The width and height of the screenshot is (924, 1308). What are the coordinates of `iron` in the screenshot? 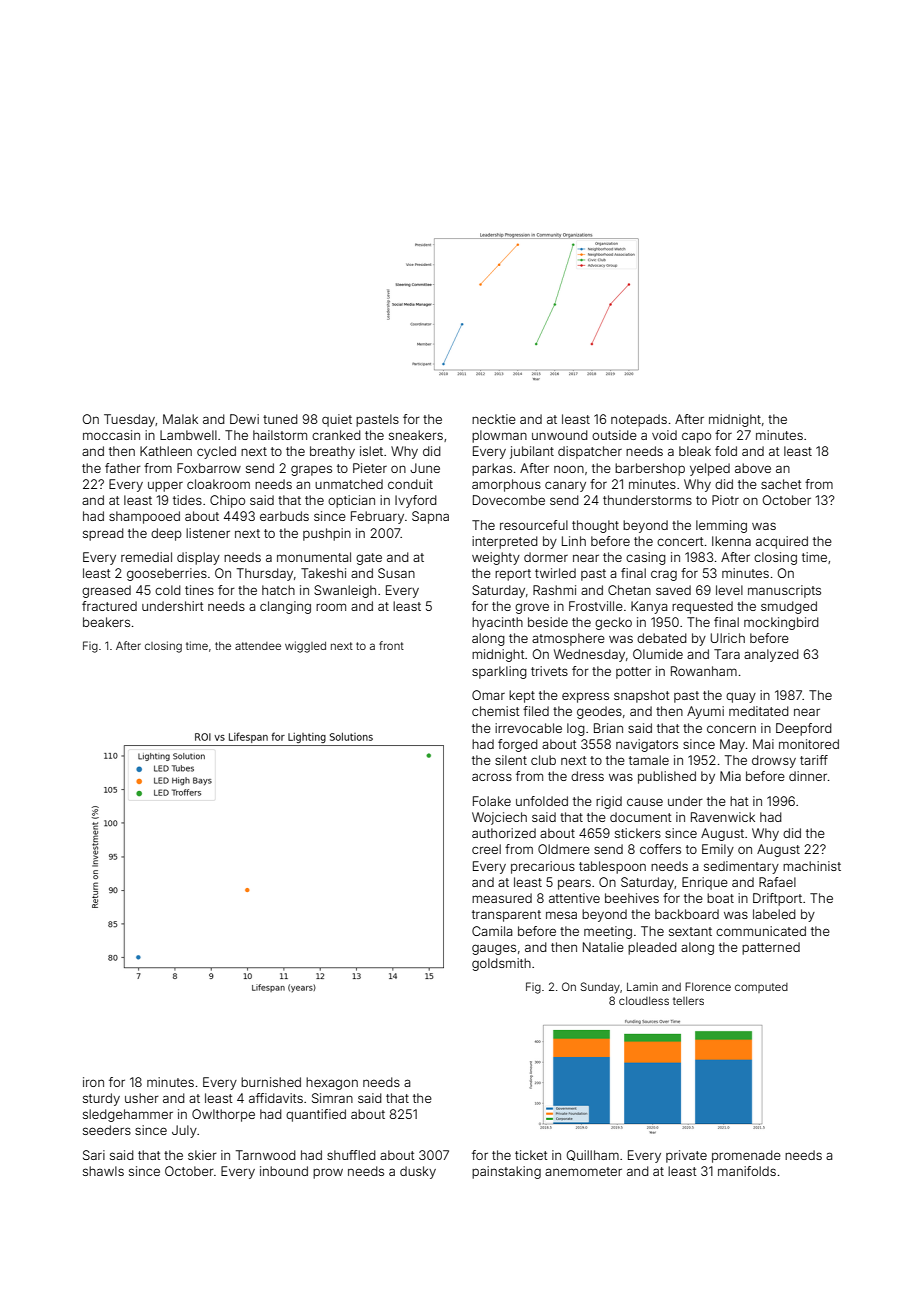 It's located at (93, 1082).
